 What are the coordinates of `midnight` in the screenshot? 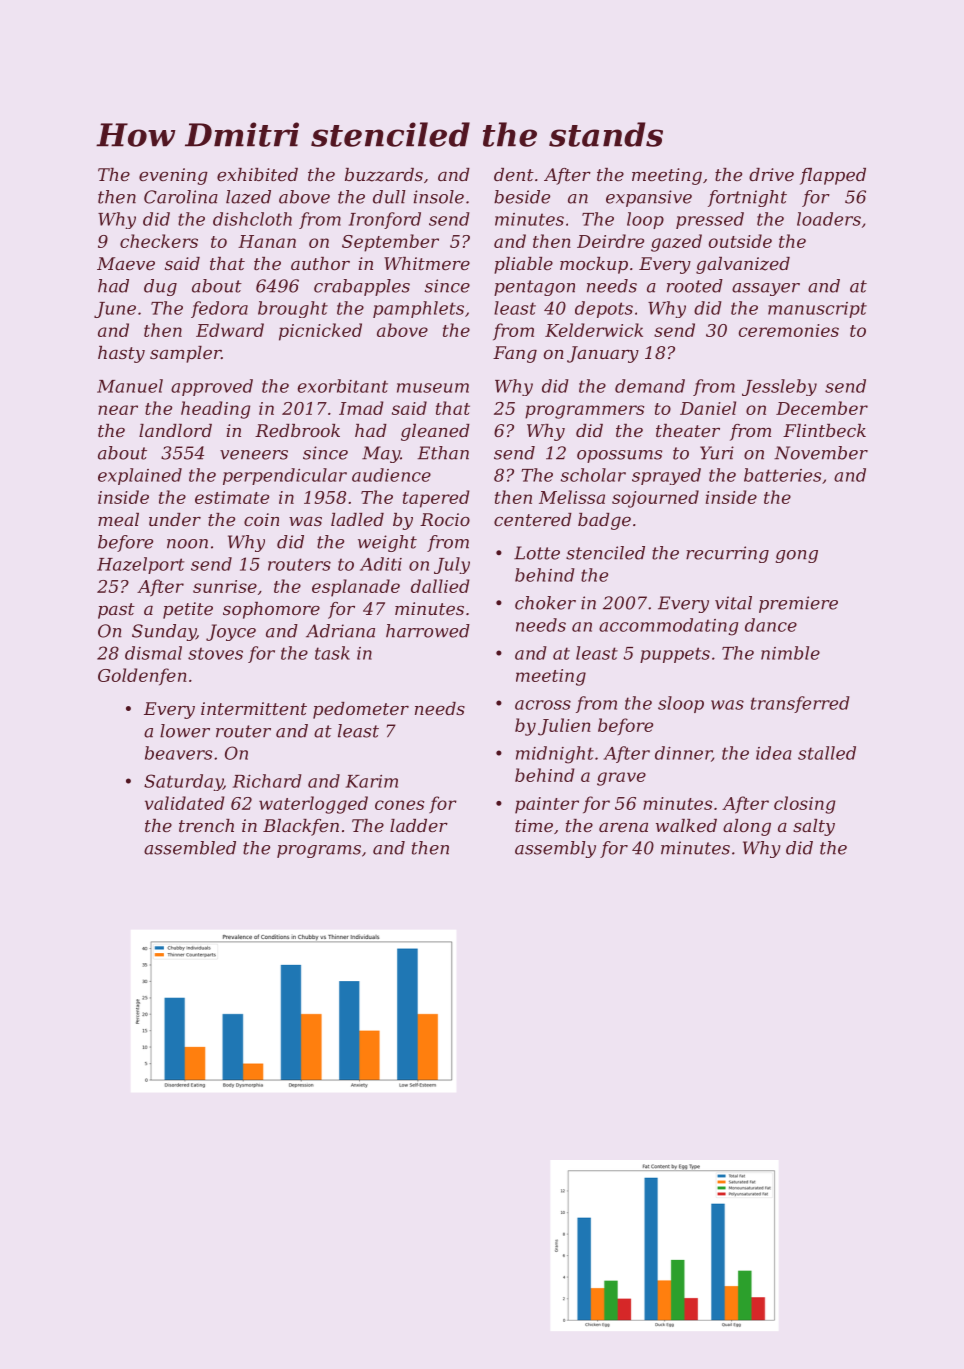 It's located at (555, 755).
